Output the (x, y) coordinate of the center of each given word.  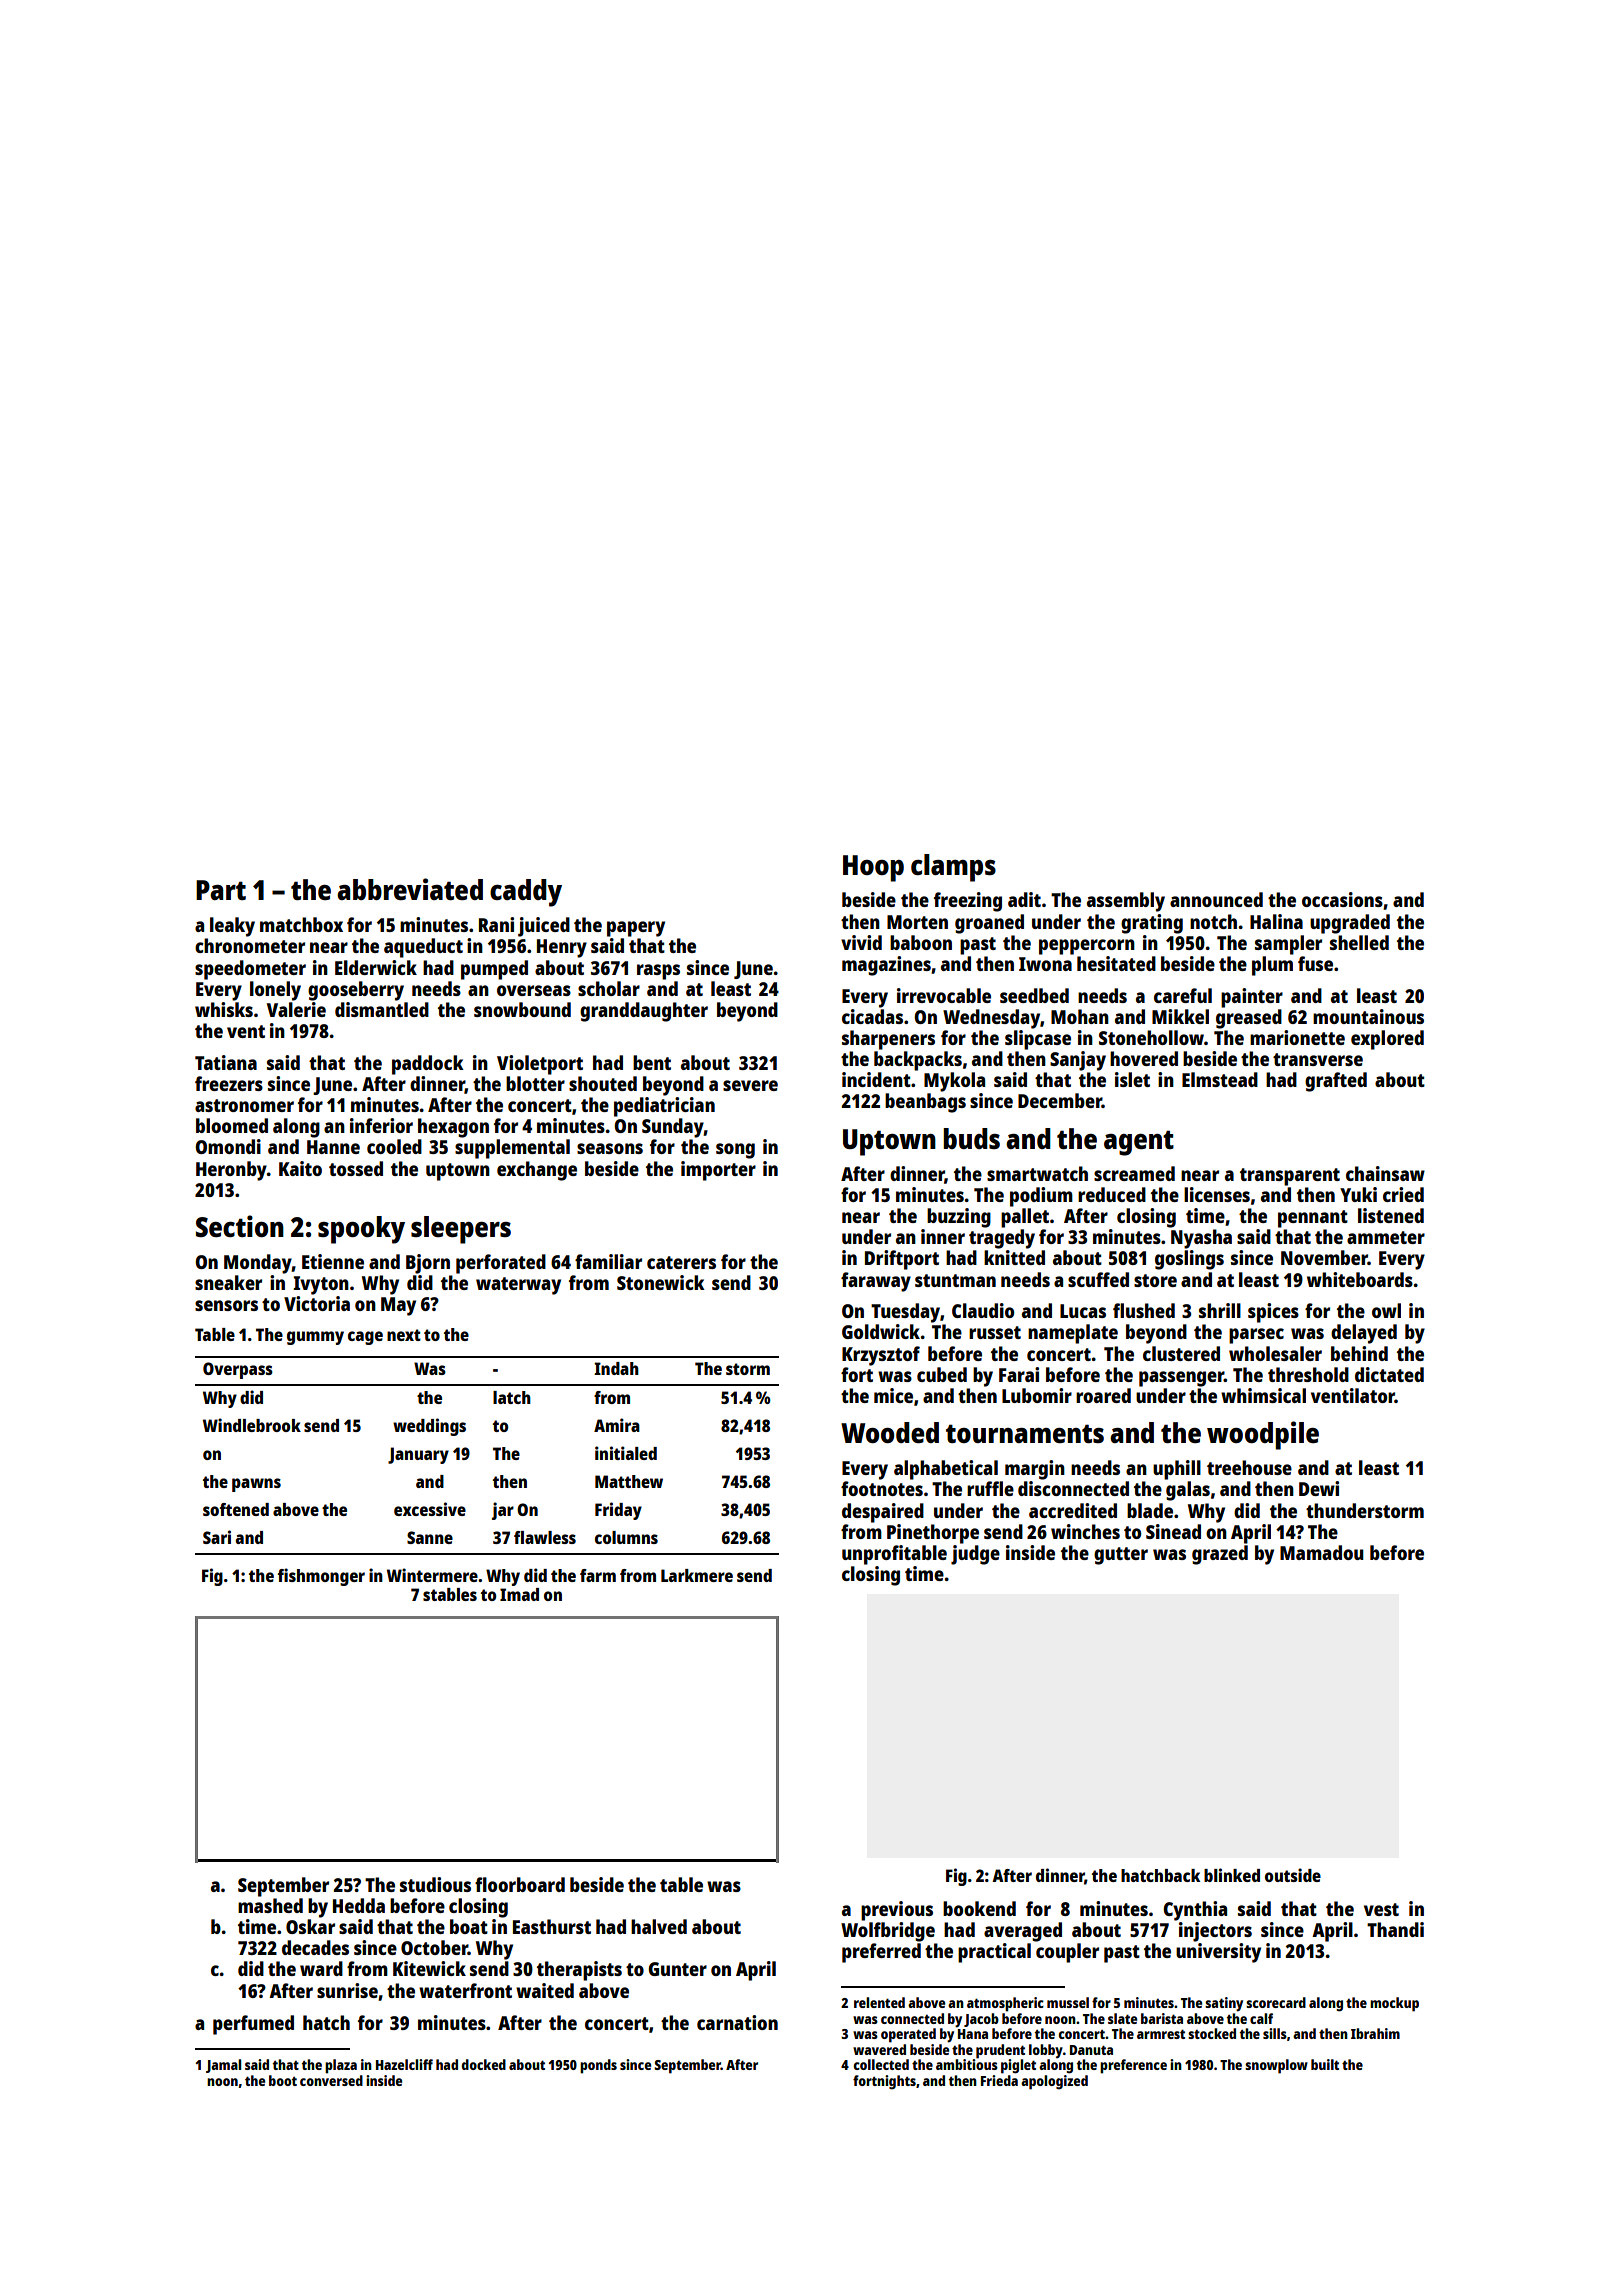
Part (221, 890)
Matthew (629, 1481)
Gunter (677, 1969)
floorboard (520, 1884)
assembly (1126, 902)
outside (1293, 1875)
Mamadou (1322, 1552)
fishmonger (321, 1577)
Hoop (873, 868)
